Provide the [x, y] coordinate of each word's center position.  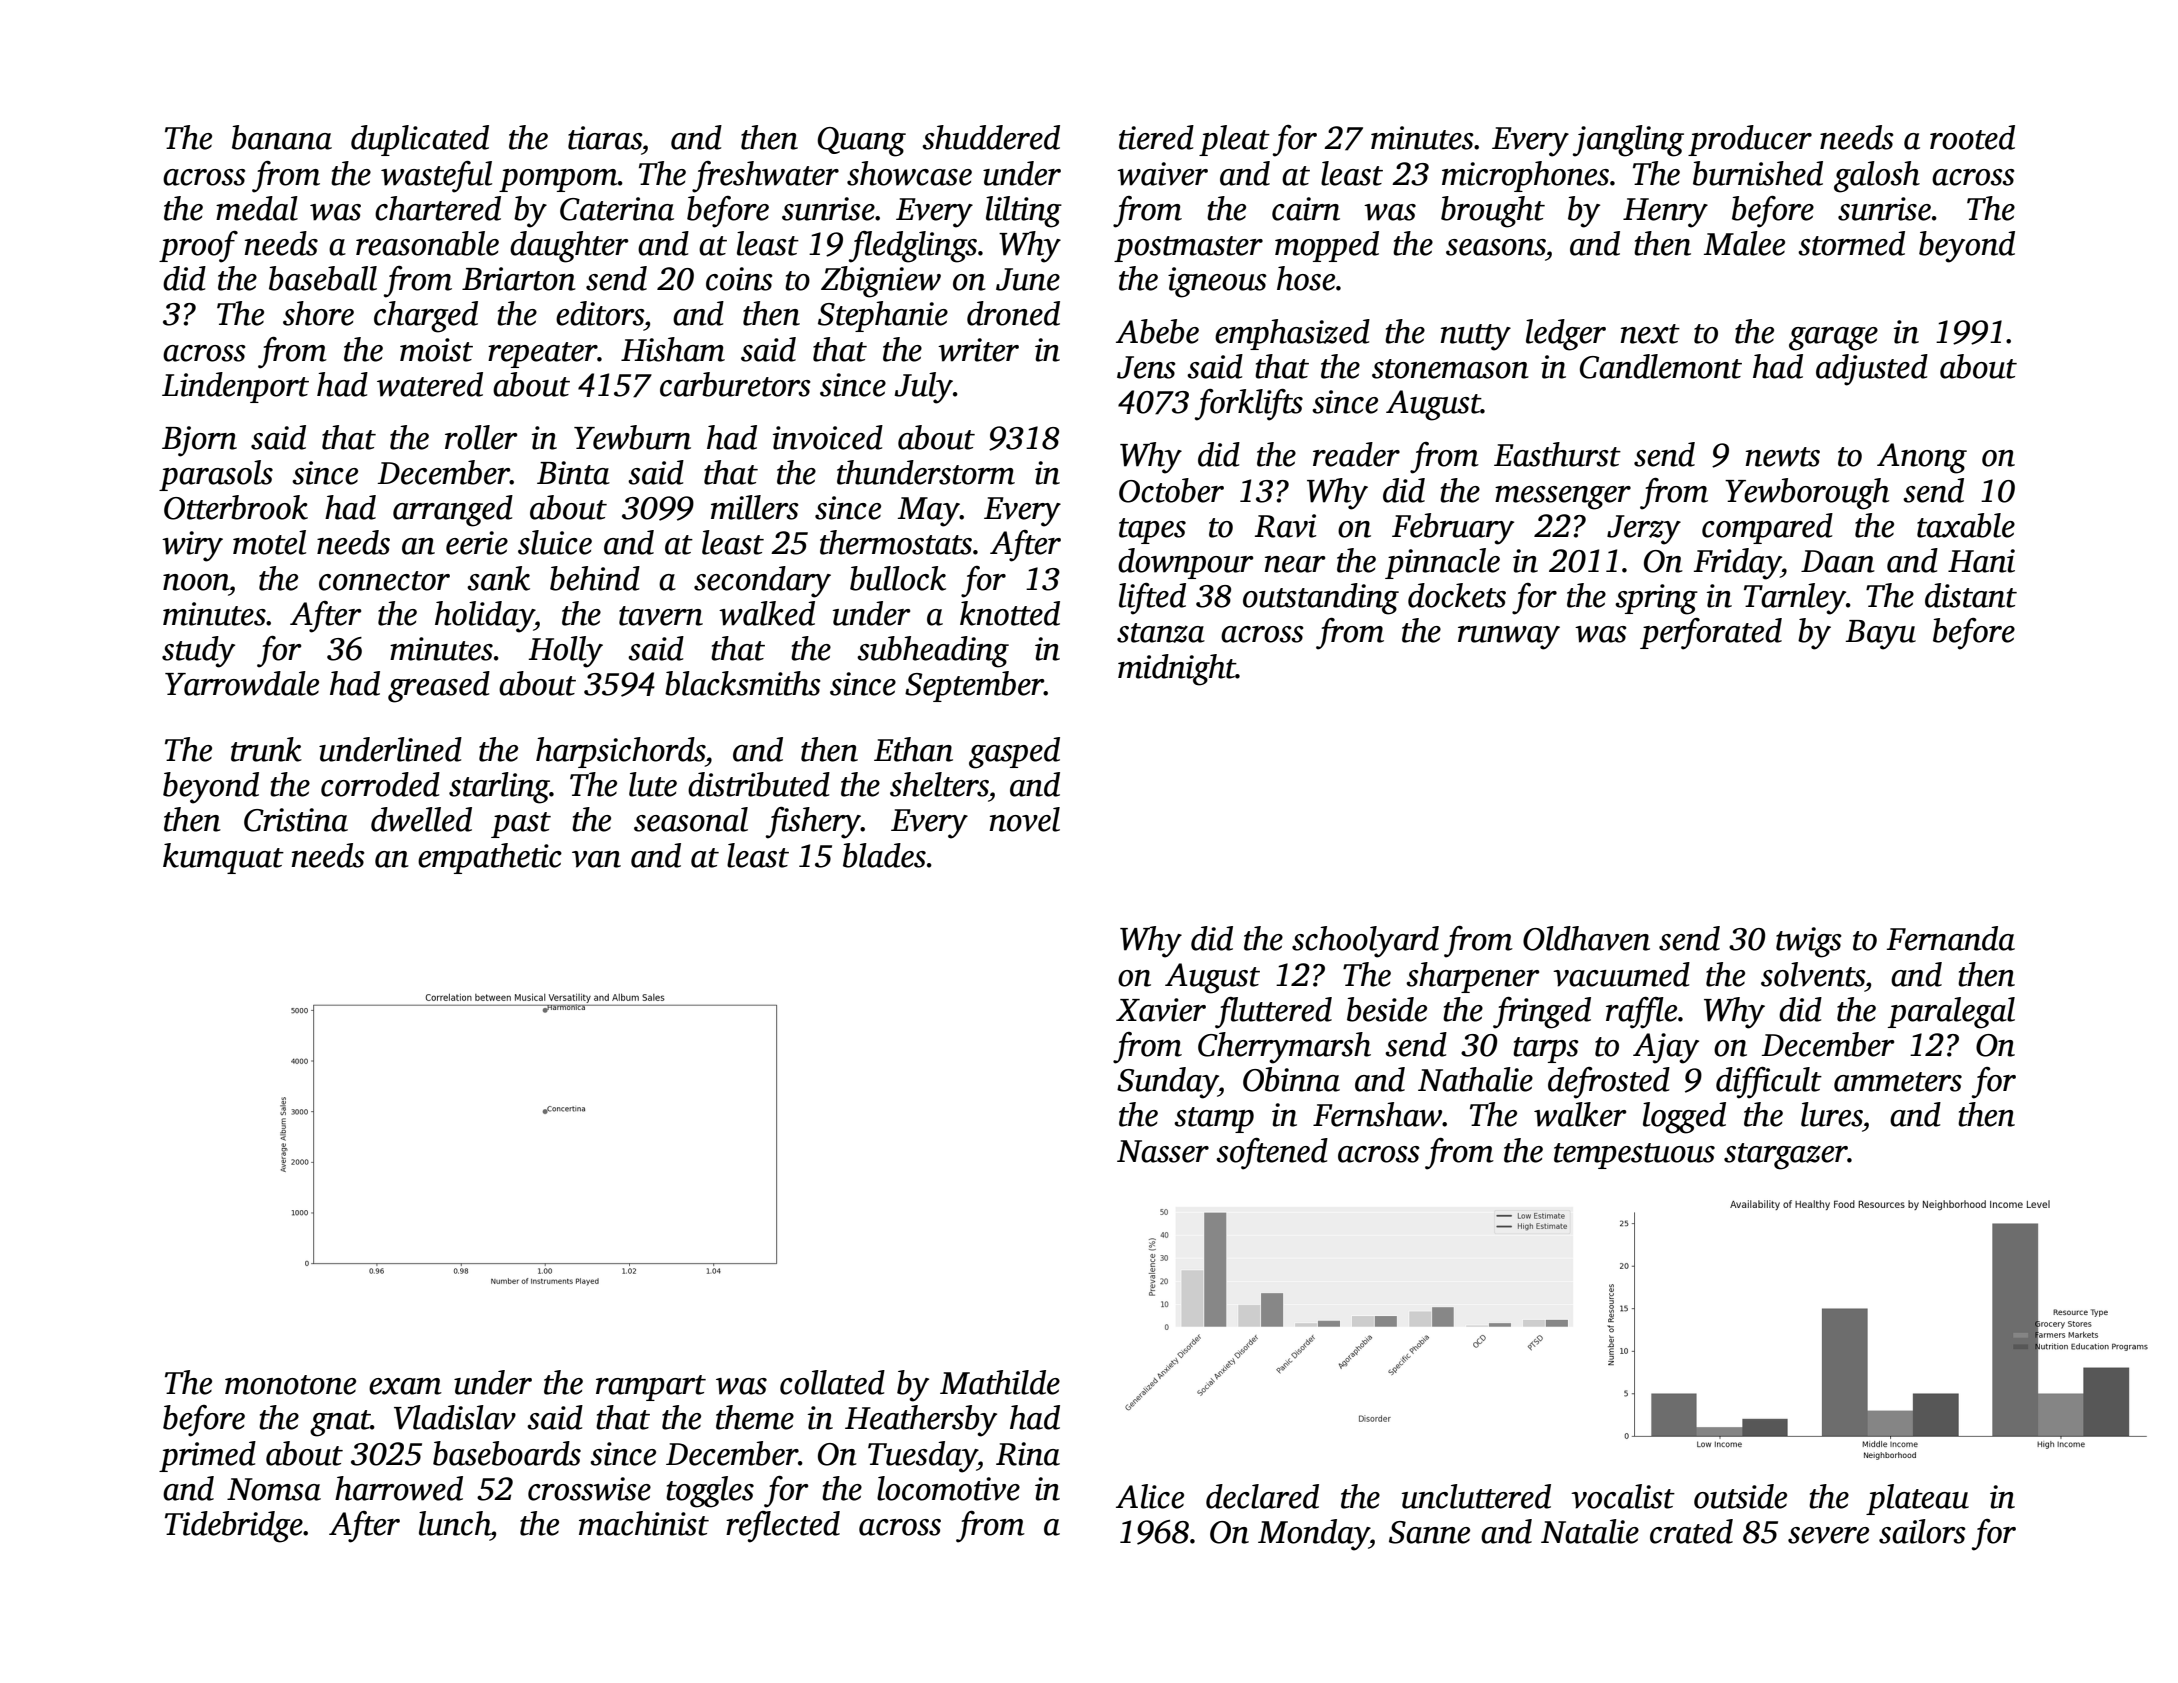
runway [1509, 638]
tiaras [605, 138]
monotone [290, 1385]
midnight [1177, 670]
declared [1262, 1496]
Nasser [1163, 1151]
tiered [1156, 137]
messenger [1563, 498]
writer [978, 350]
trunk [266, 749]
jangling [1628, 141]
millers [755, 507]
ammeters [1898, 1082]
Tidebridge [234, 1527]
